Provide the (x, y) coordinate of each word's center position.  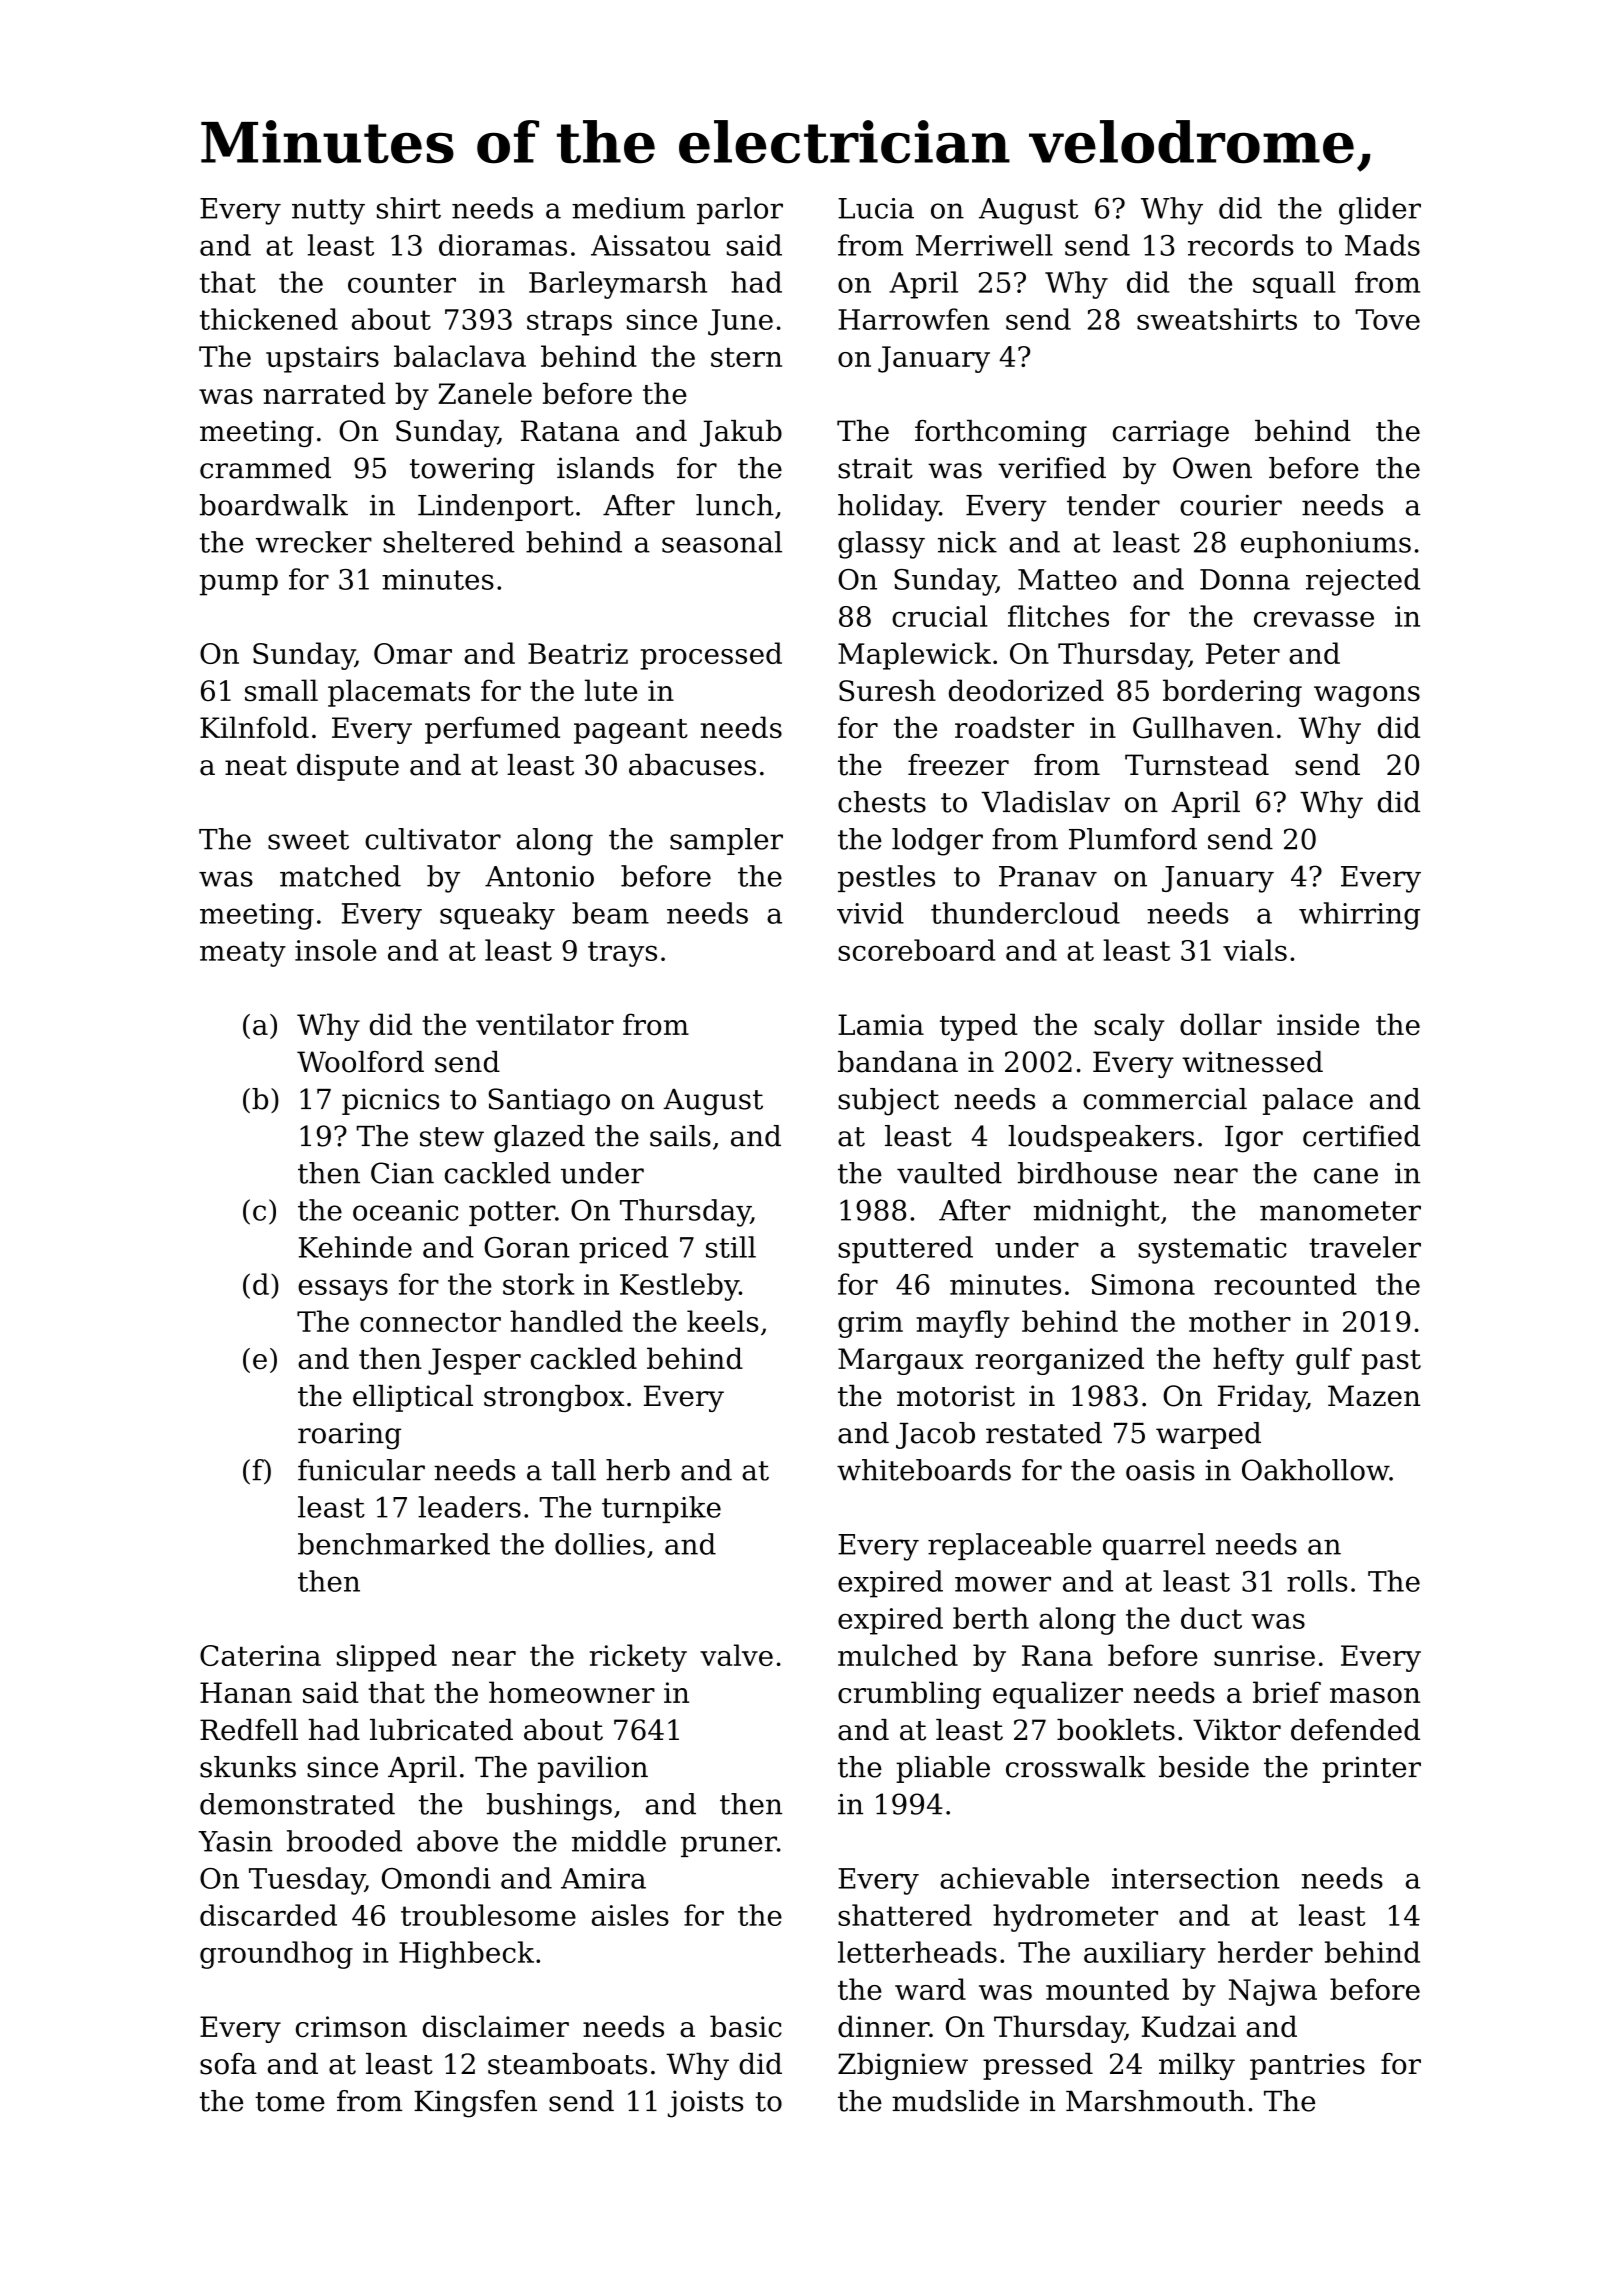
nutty (328, 212)
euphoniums (1326, 544)
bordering (1232, 693)
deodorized (1026, 690)
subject (888, 1102)
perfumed (492, 730)
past (1391, 1362)
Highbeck (466, 1955)
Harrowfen (914, 319)
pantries (1307, 2066)
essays (343, 1290)
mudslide (955, 2101)
